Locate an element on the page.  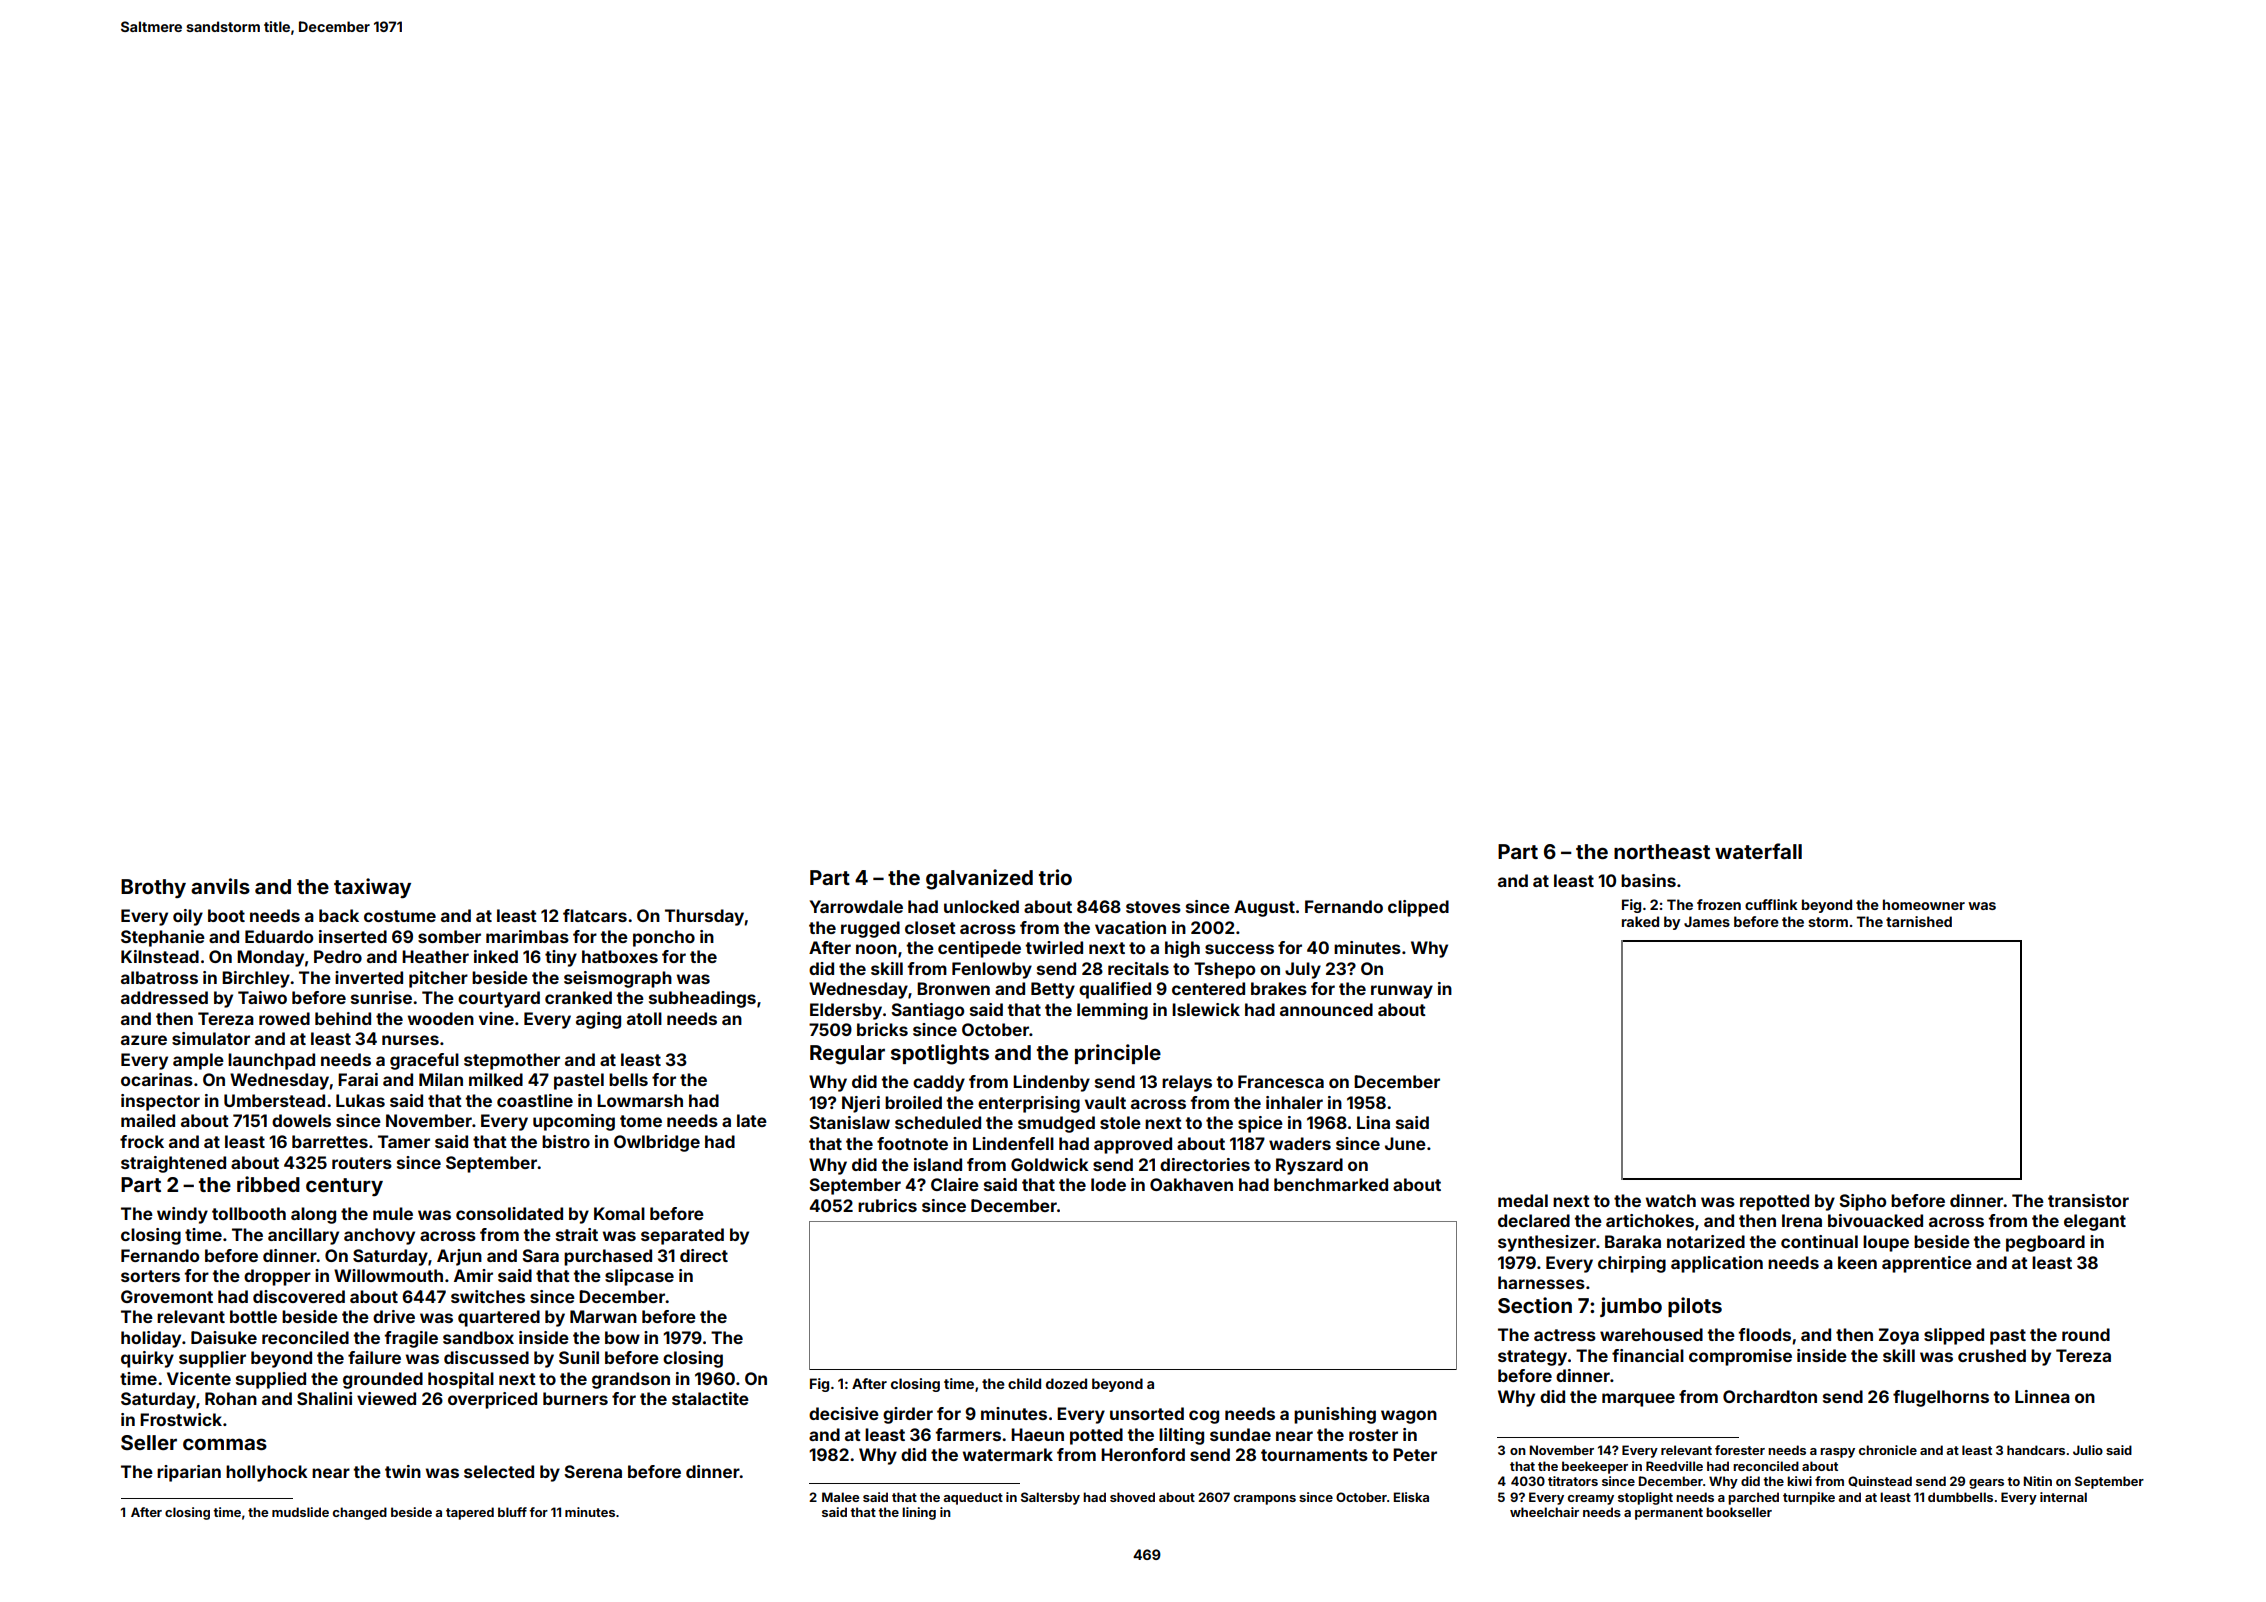
ribbed is located at coordinates (268, 1184).
